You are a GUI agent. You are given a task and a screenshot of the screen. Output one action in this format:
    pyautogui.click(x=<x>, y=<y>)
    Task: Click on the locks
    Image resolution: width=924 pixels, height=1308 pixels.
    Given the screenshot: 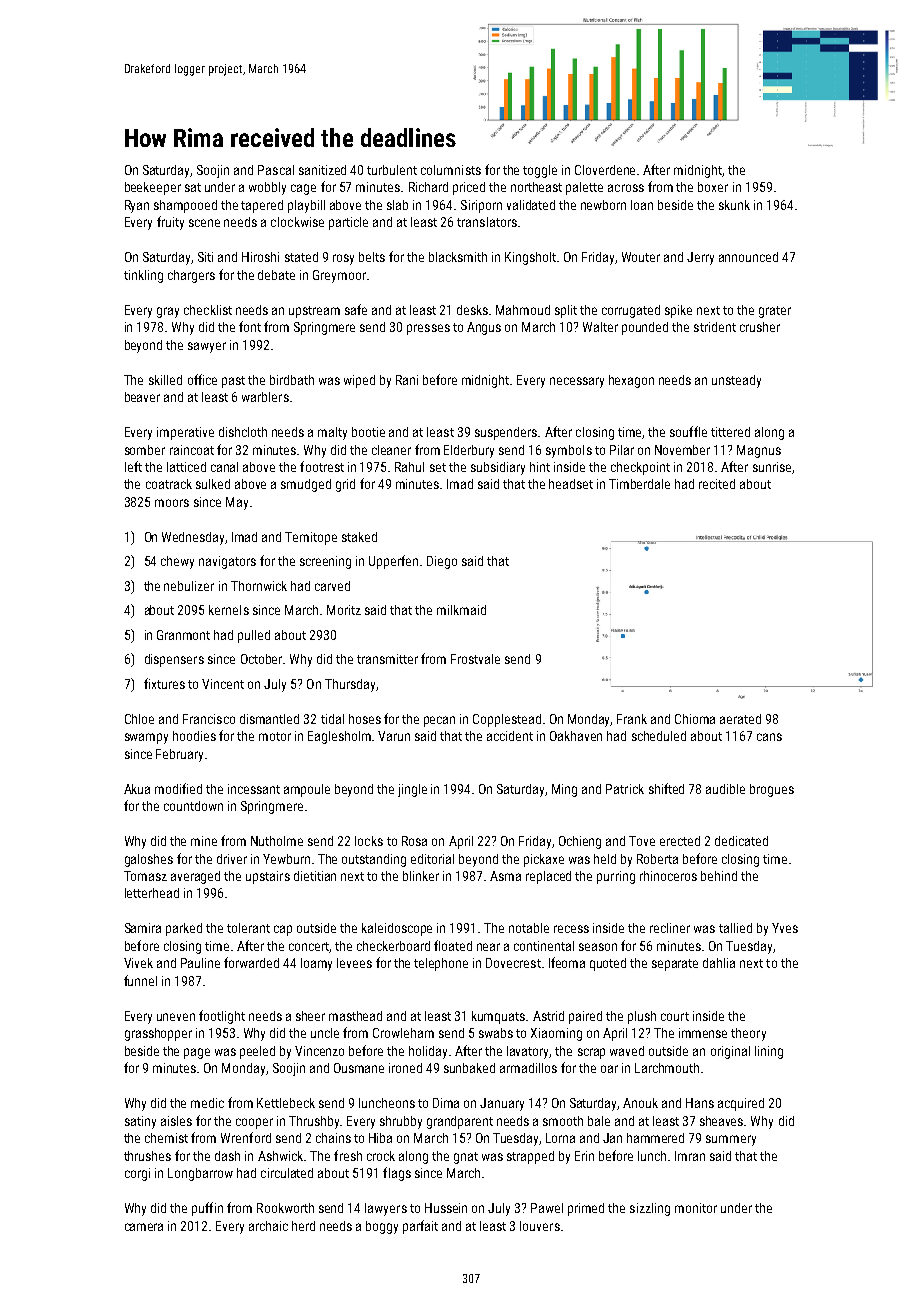 What is the action you would take?
    pyautogui.click(x=369, y=841)
